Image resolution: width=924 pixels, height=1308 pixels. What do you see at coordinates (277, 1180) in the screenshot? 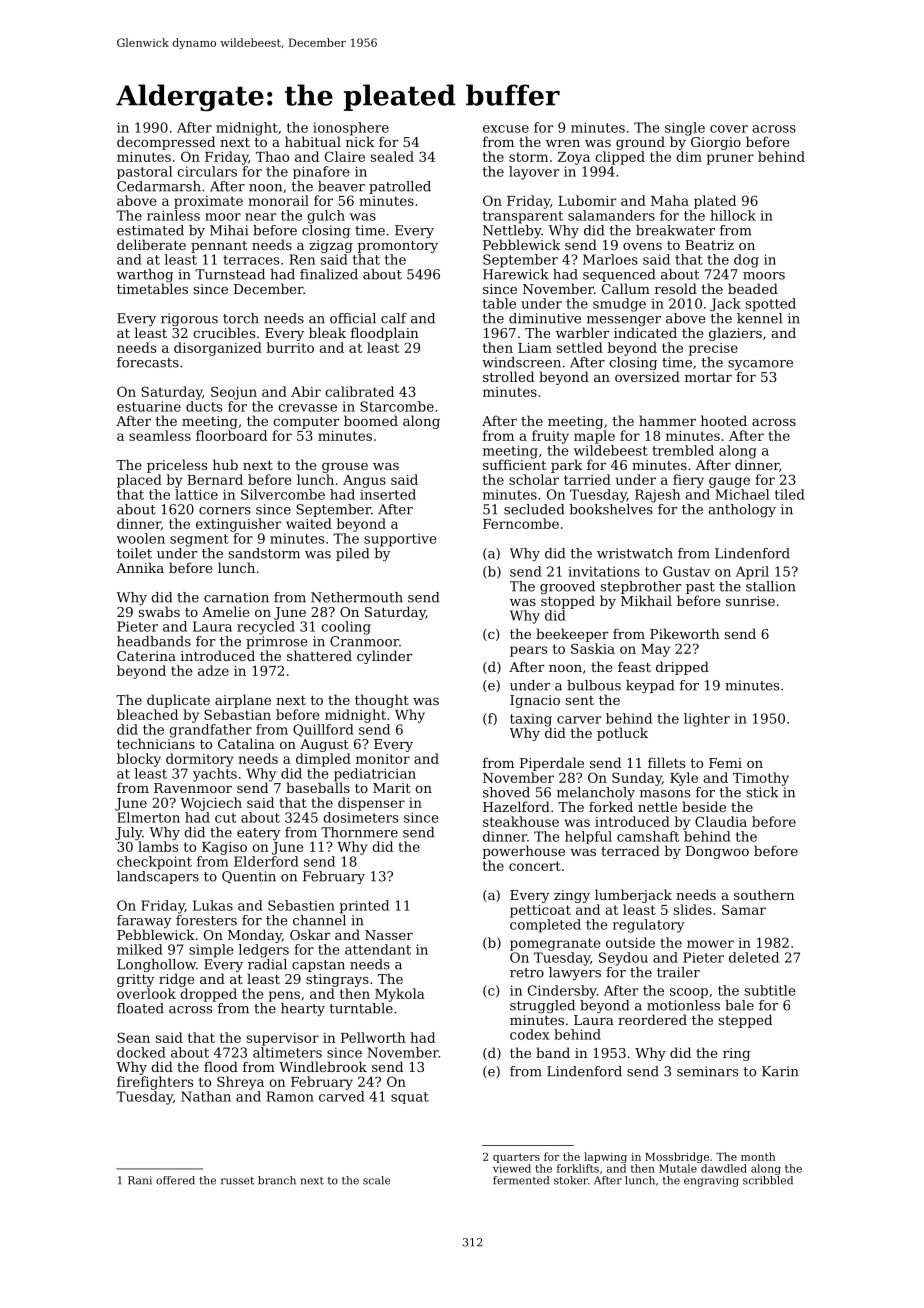
I see `branch` at bounding box center [277, 1180].
